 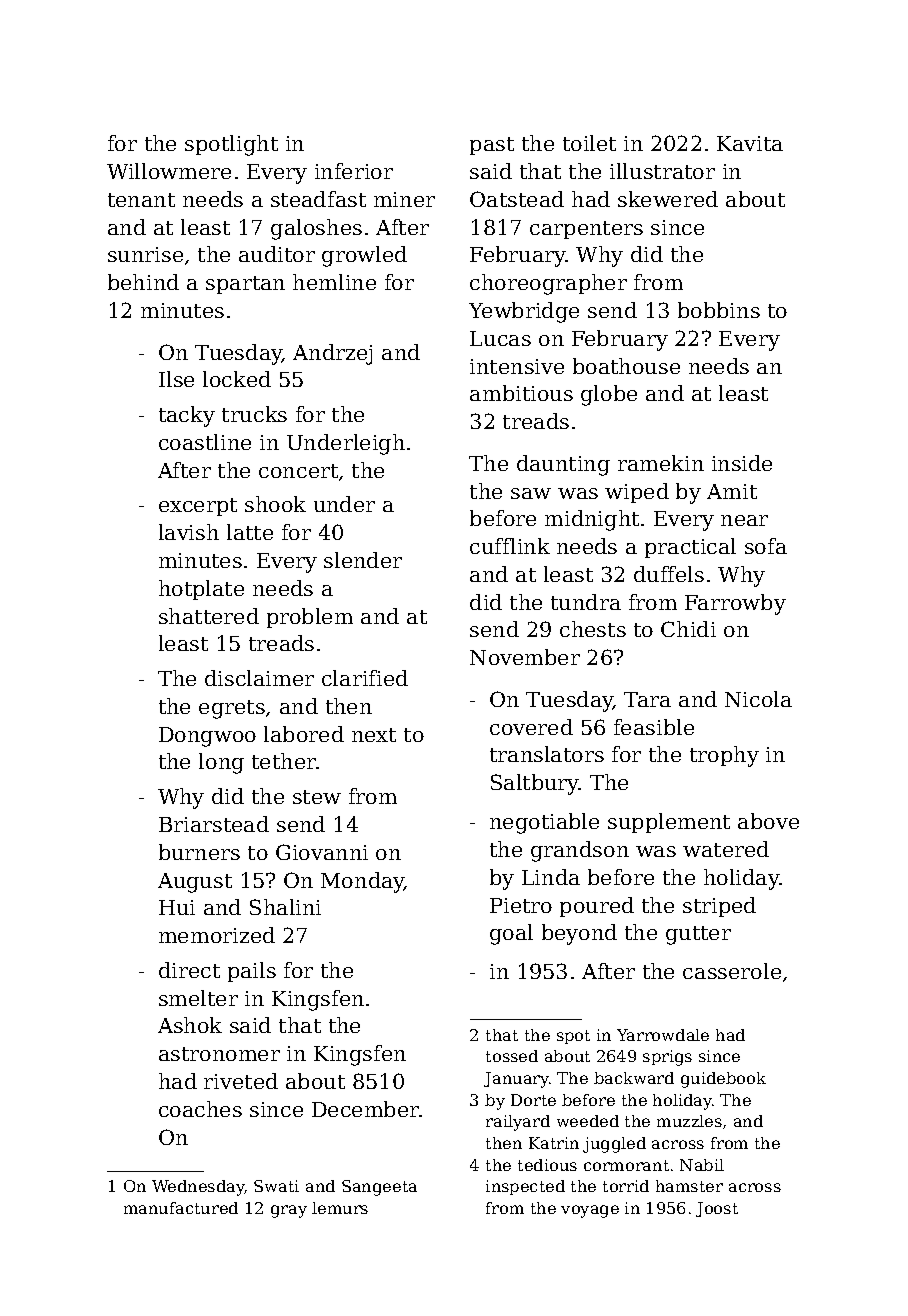 What do you see at coordinates (548, 284) in the screenshot?
I see `choreographer` at bounding box center [548, 284].
